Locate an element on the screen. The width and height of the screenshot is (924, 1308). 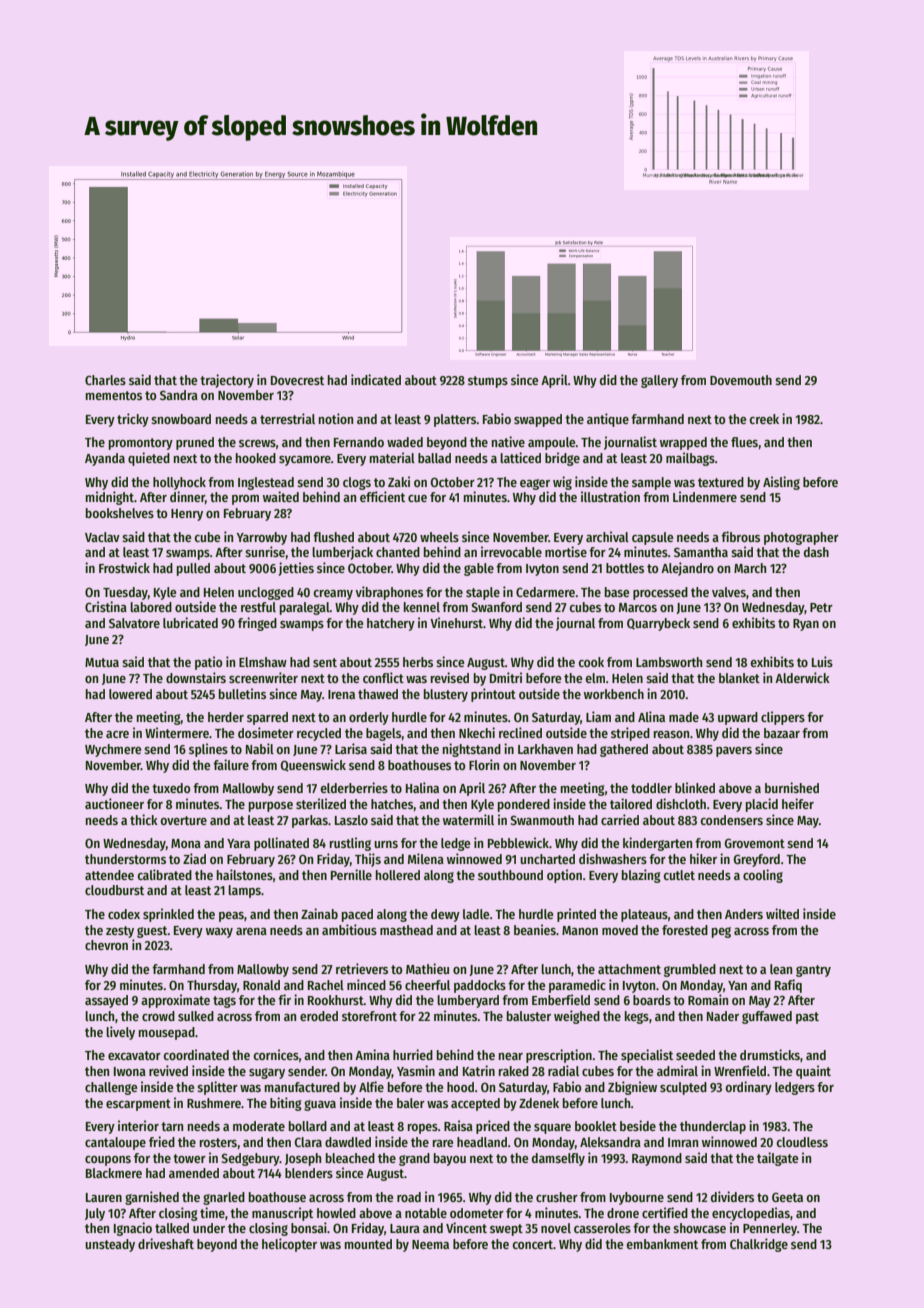
creek is located at coordinates (764, 419).
